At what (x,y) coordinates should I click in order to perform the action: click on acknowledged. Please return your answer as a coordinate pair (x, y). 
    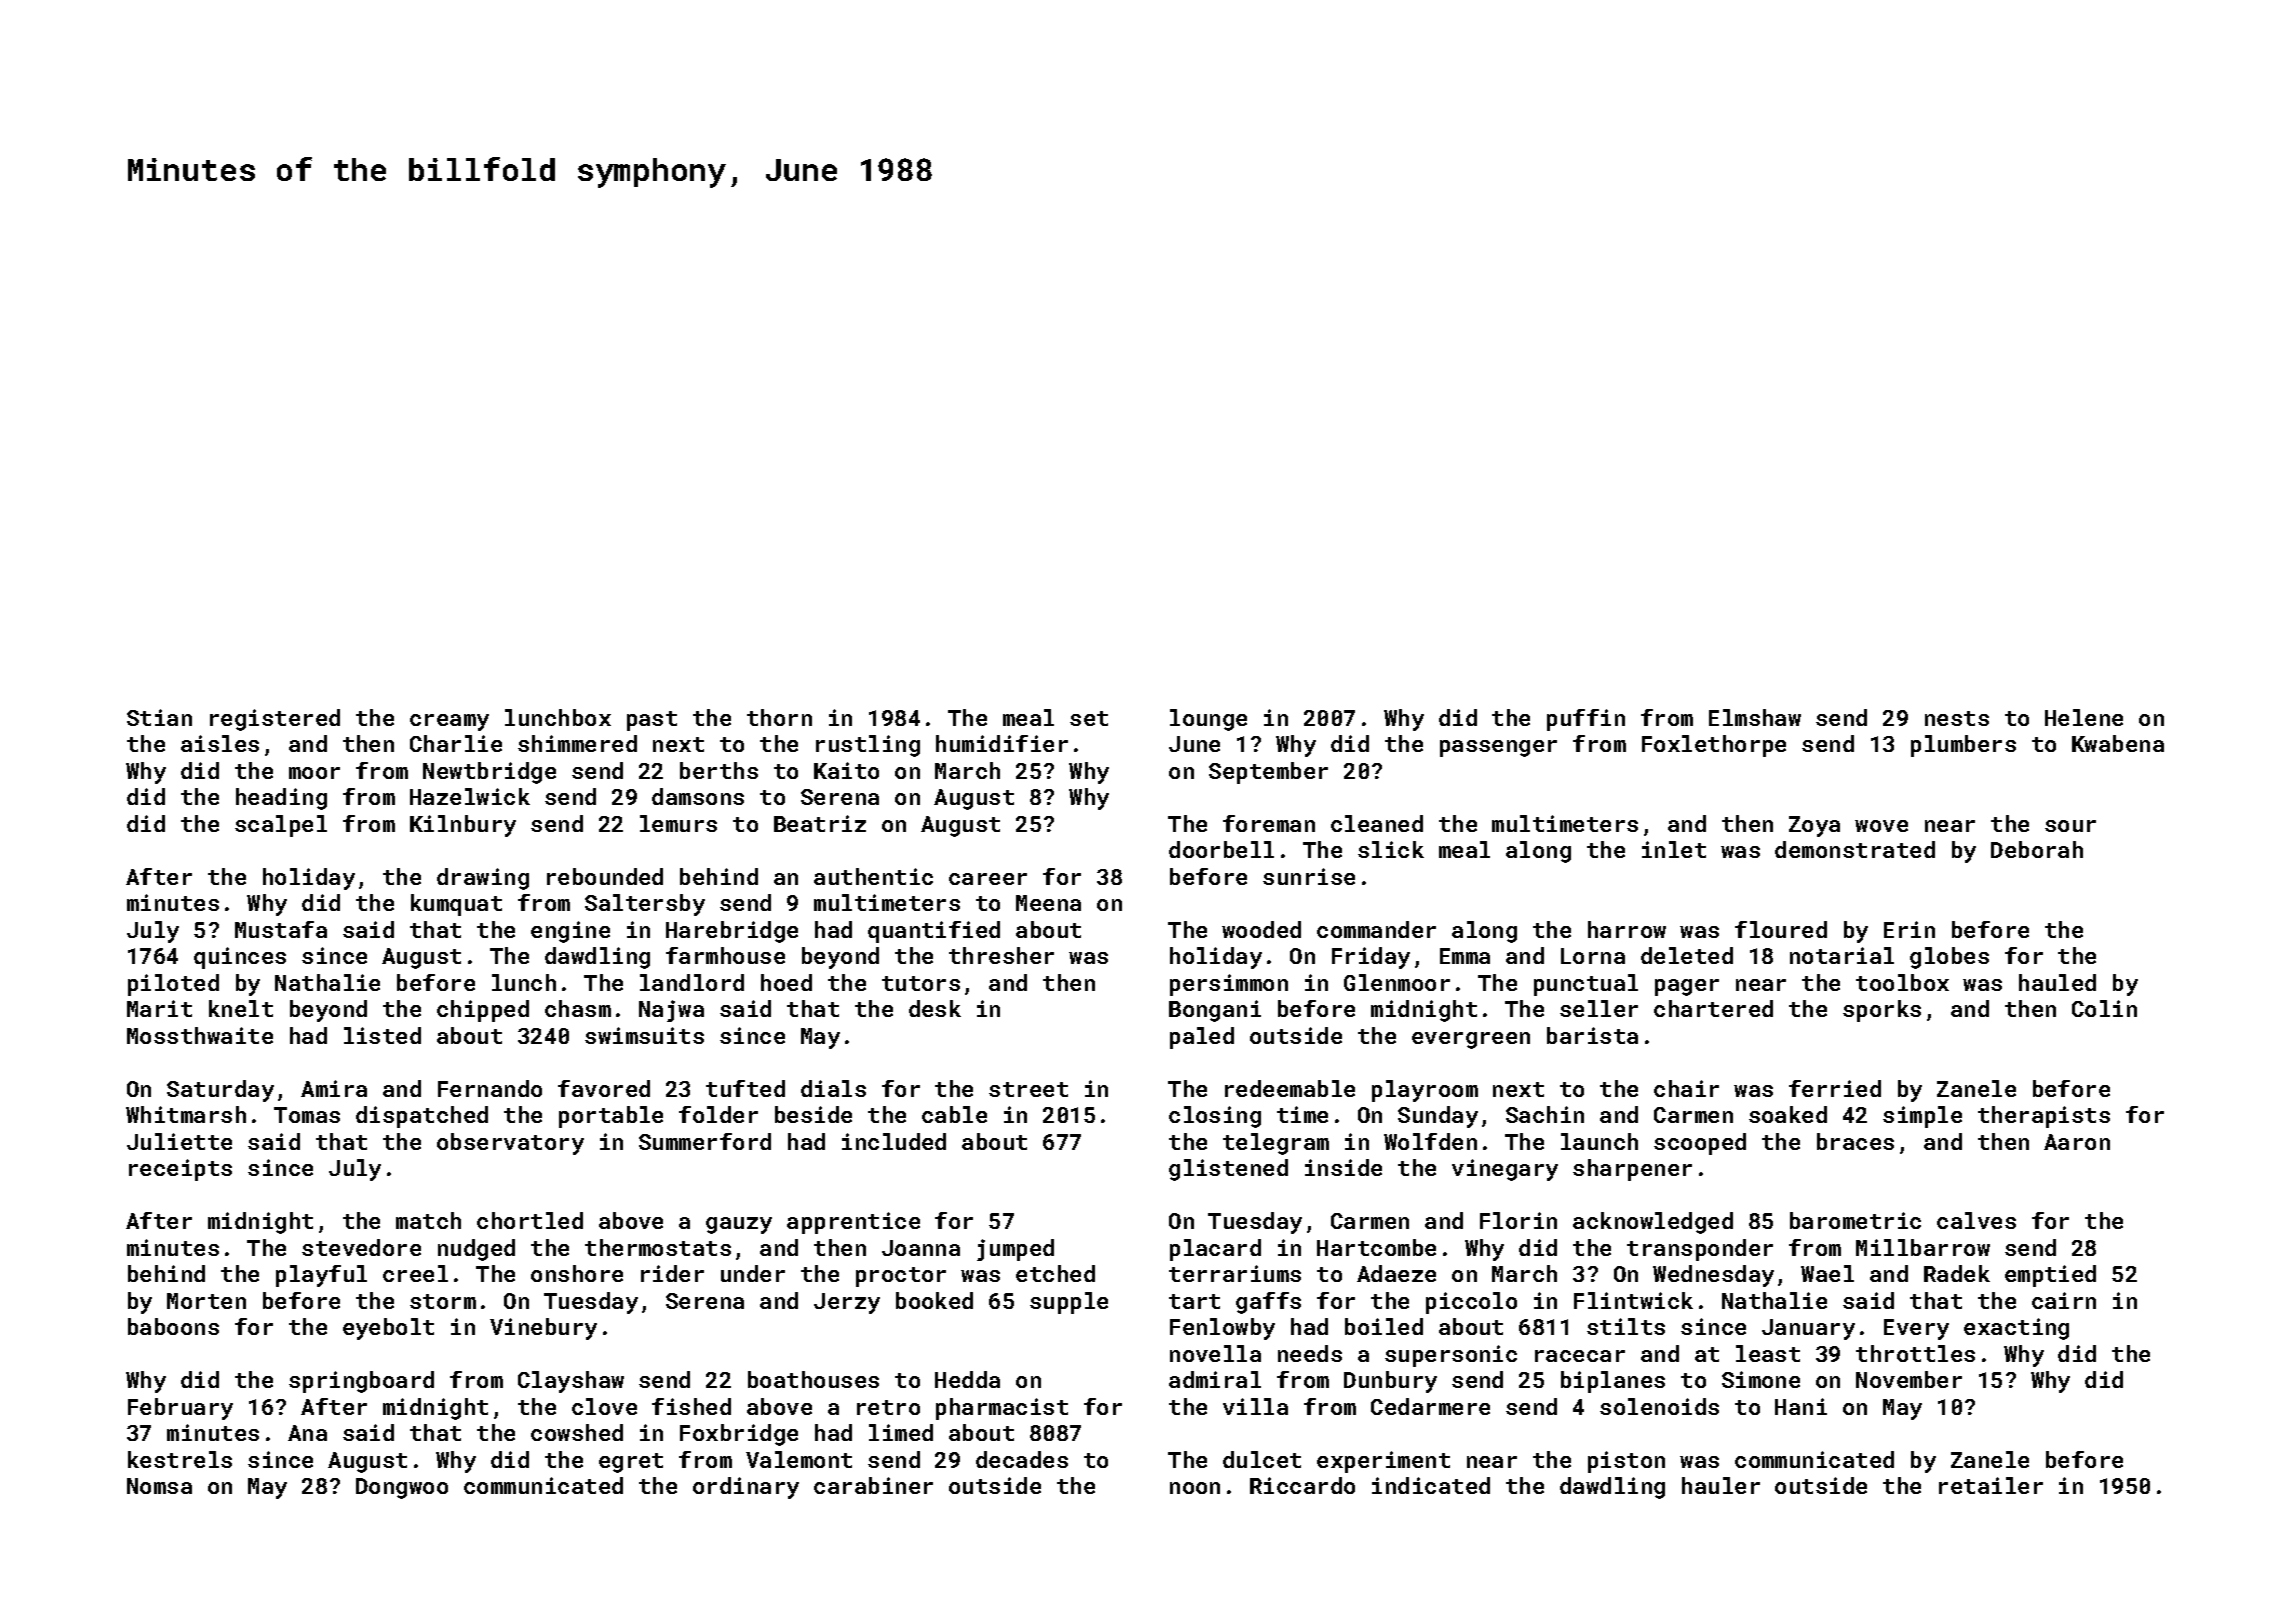
    Looking at the image, I should click on (1653, 1223).
